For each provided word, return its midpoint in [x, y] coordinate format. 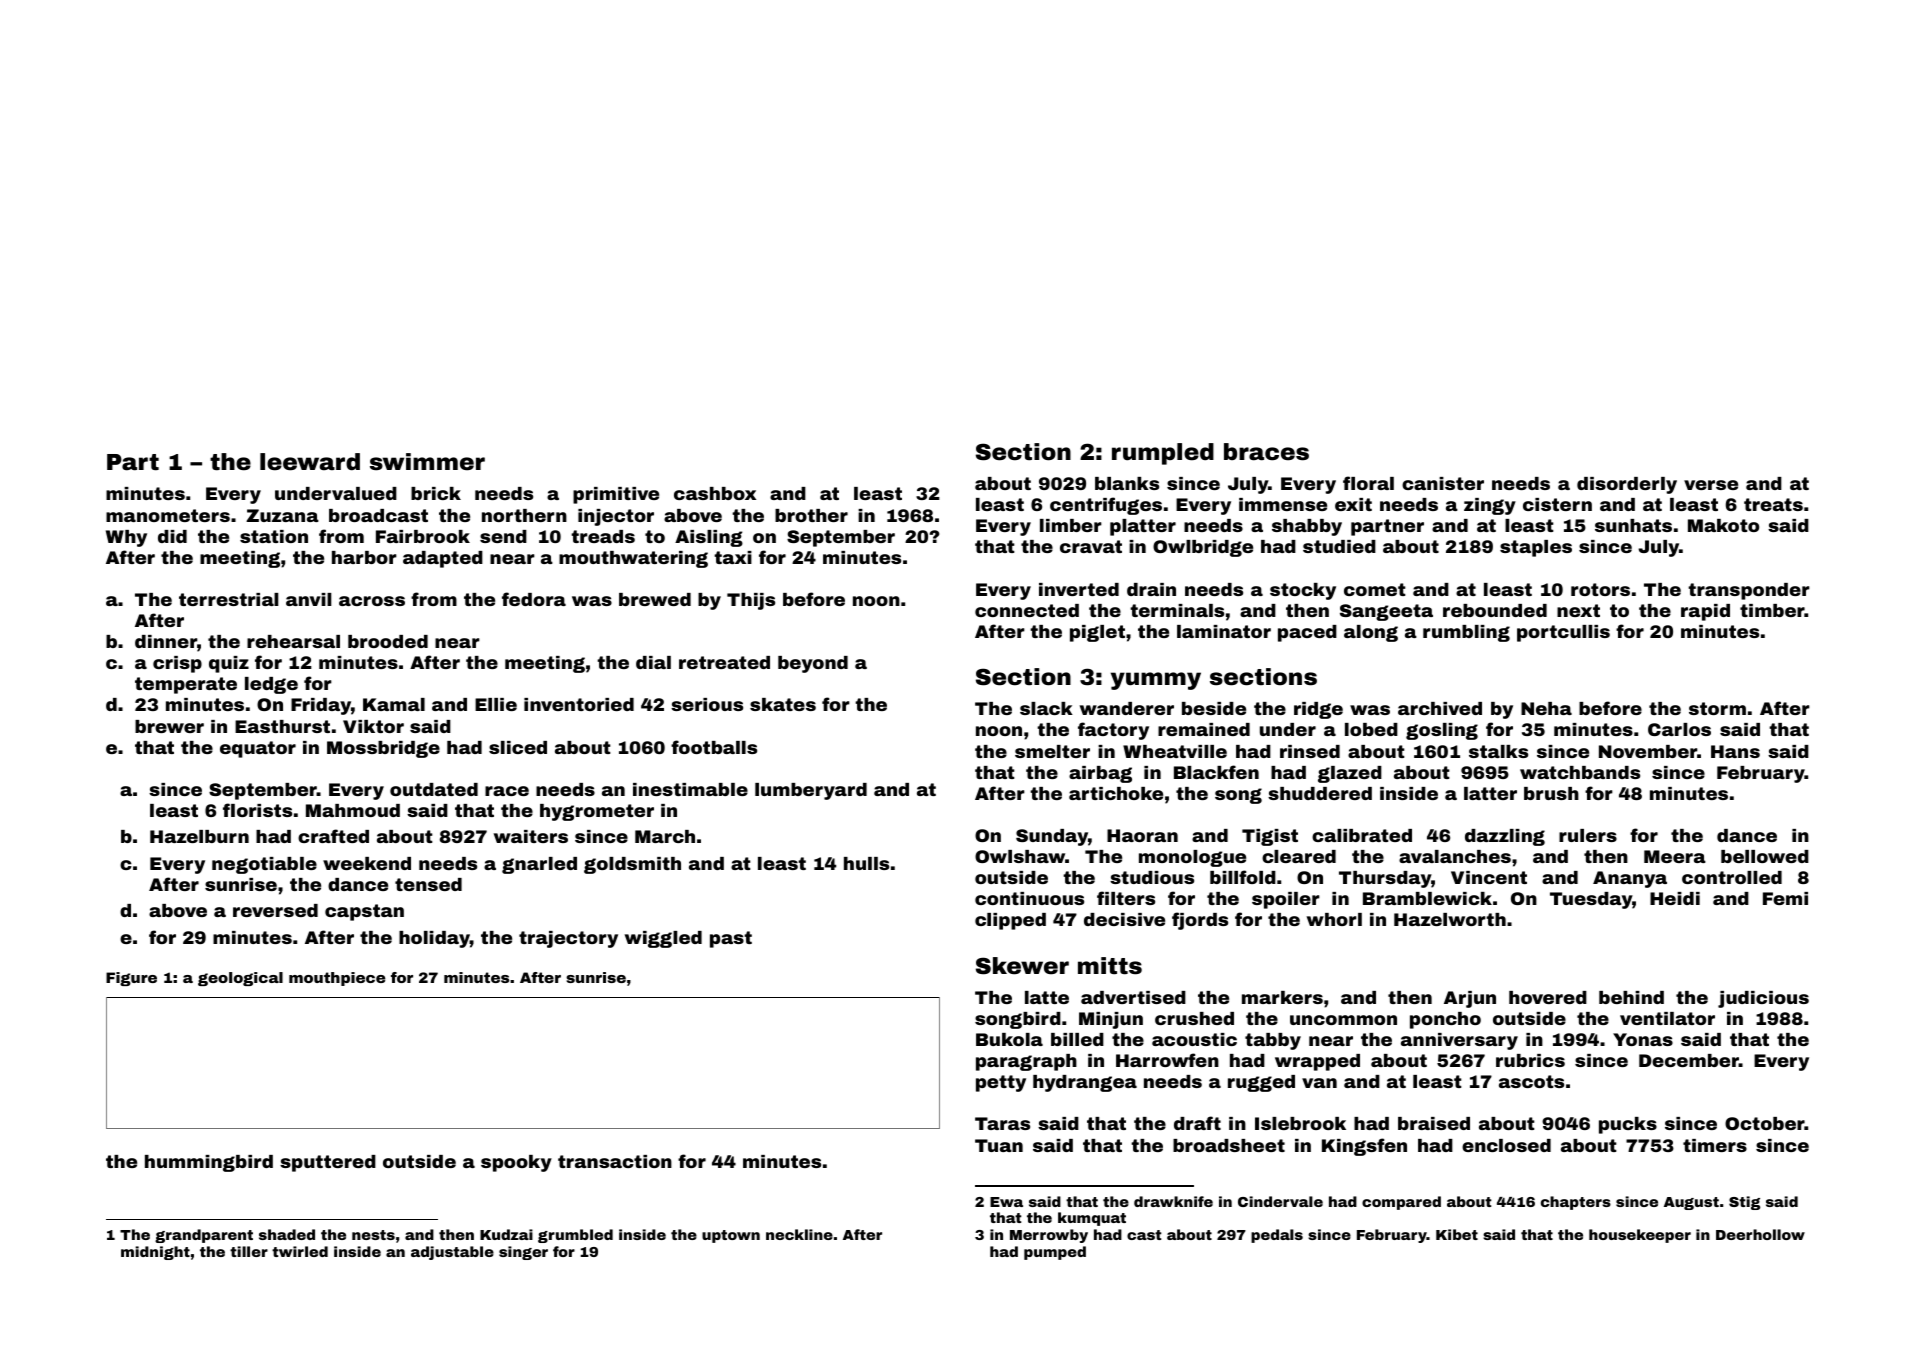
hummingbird [209, 1163]
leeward [310, 462]
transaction [615, 1161]
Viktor [373, 726]
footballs [714, 747]
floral [1368, 483]
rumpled [1163, 454]
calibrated [1362, 835]
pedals [1277, 1236]
